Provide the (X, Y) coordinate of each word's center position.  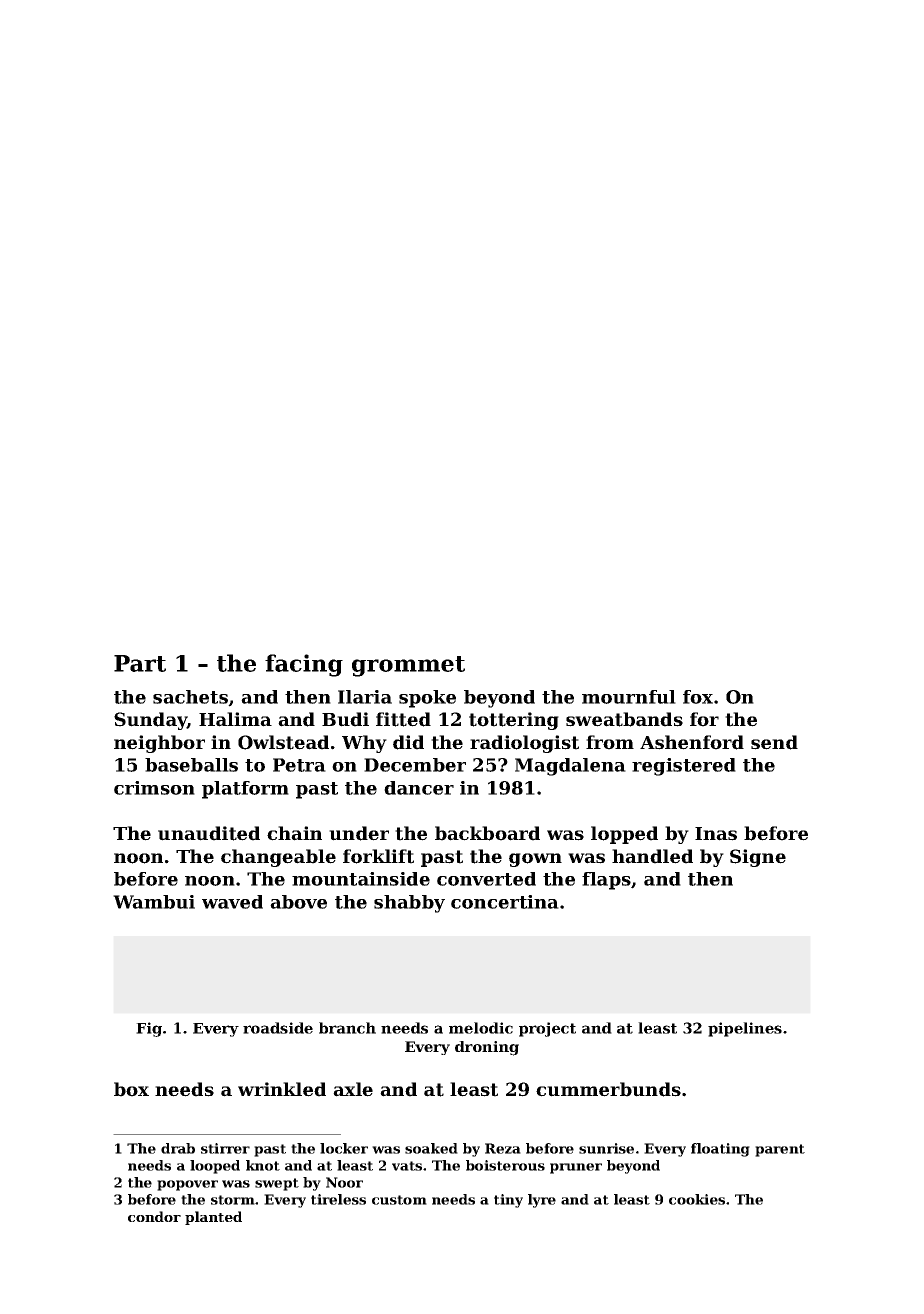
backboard (487, 833)
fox (698, 697)
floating (720, 1150)
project (547, 1029)
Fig (149, 1029)
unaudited (209, 833)
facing (304, 665)
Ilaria (365, 697)
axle (353, 1089)
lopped (624, 835)
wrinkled (282, 1089)
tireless (338, 1199)
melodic (481, 1028)
